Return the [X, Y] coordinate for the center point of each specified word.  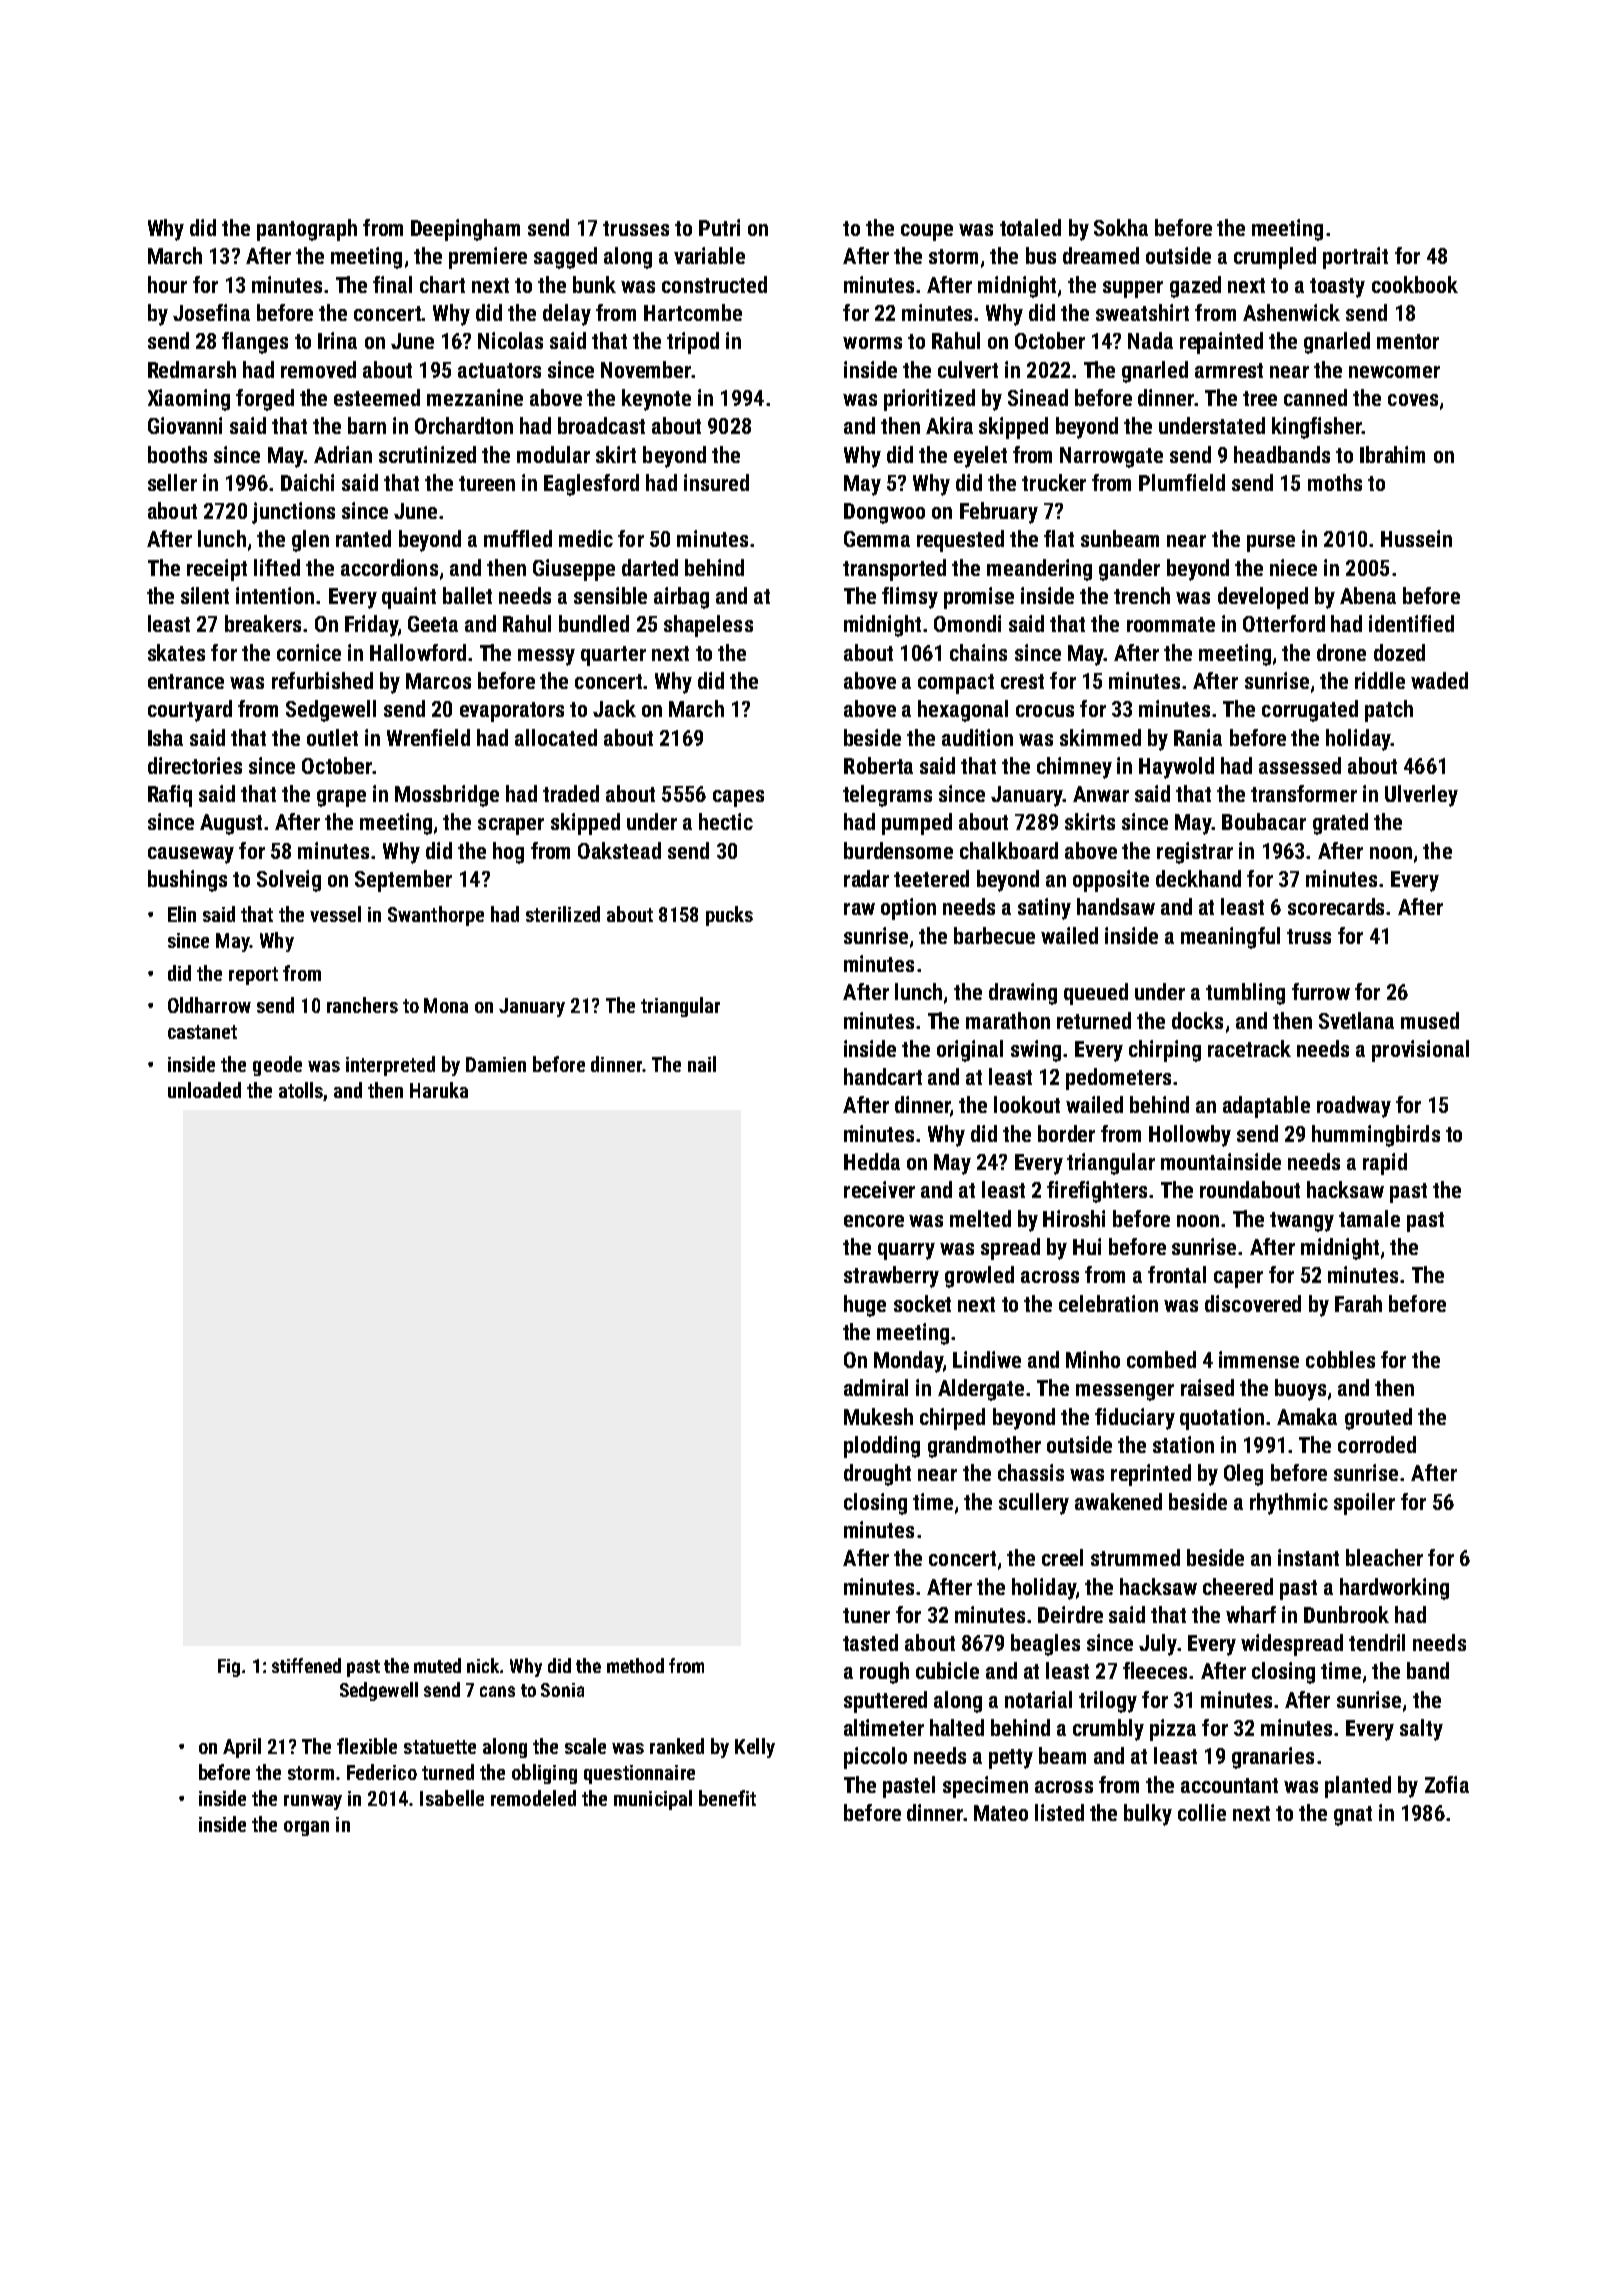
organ [306, 1828]
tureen [487, 483]
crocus [1045, 711]
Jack [614, 708]
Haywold [1176, 768]
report [253, 976]
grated [1340, 824]
